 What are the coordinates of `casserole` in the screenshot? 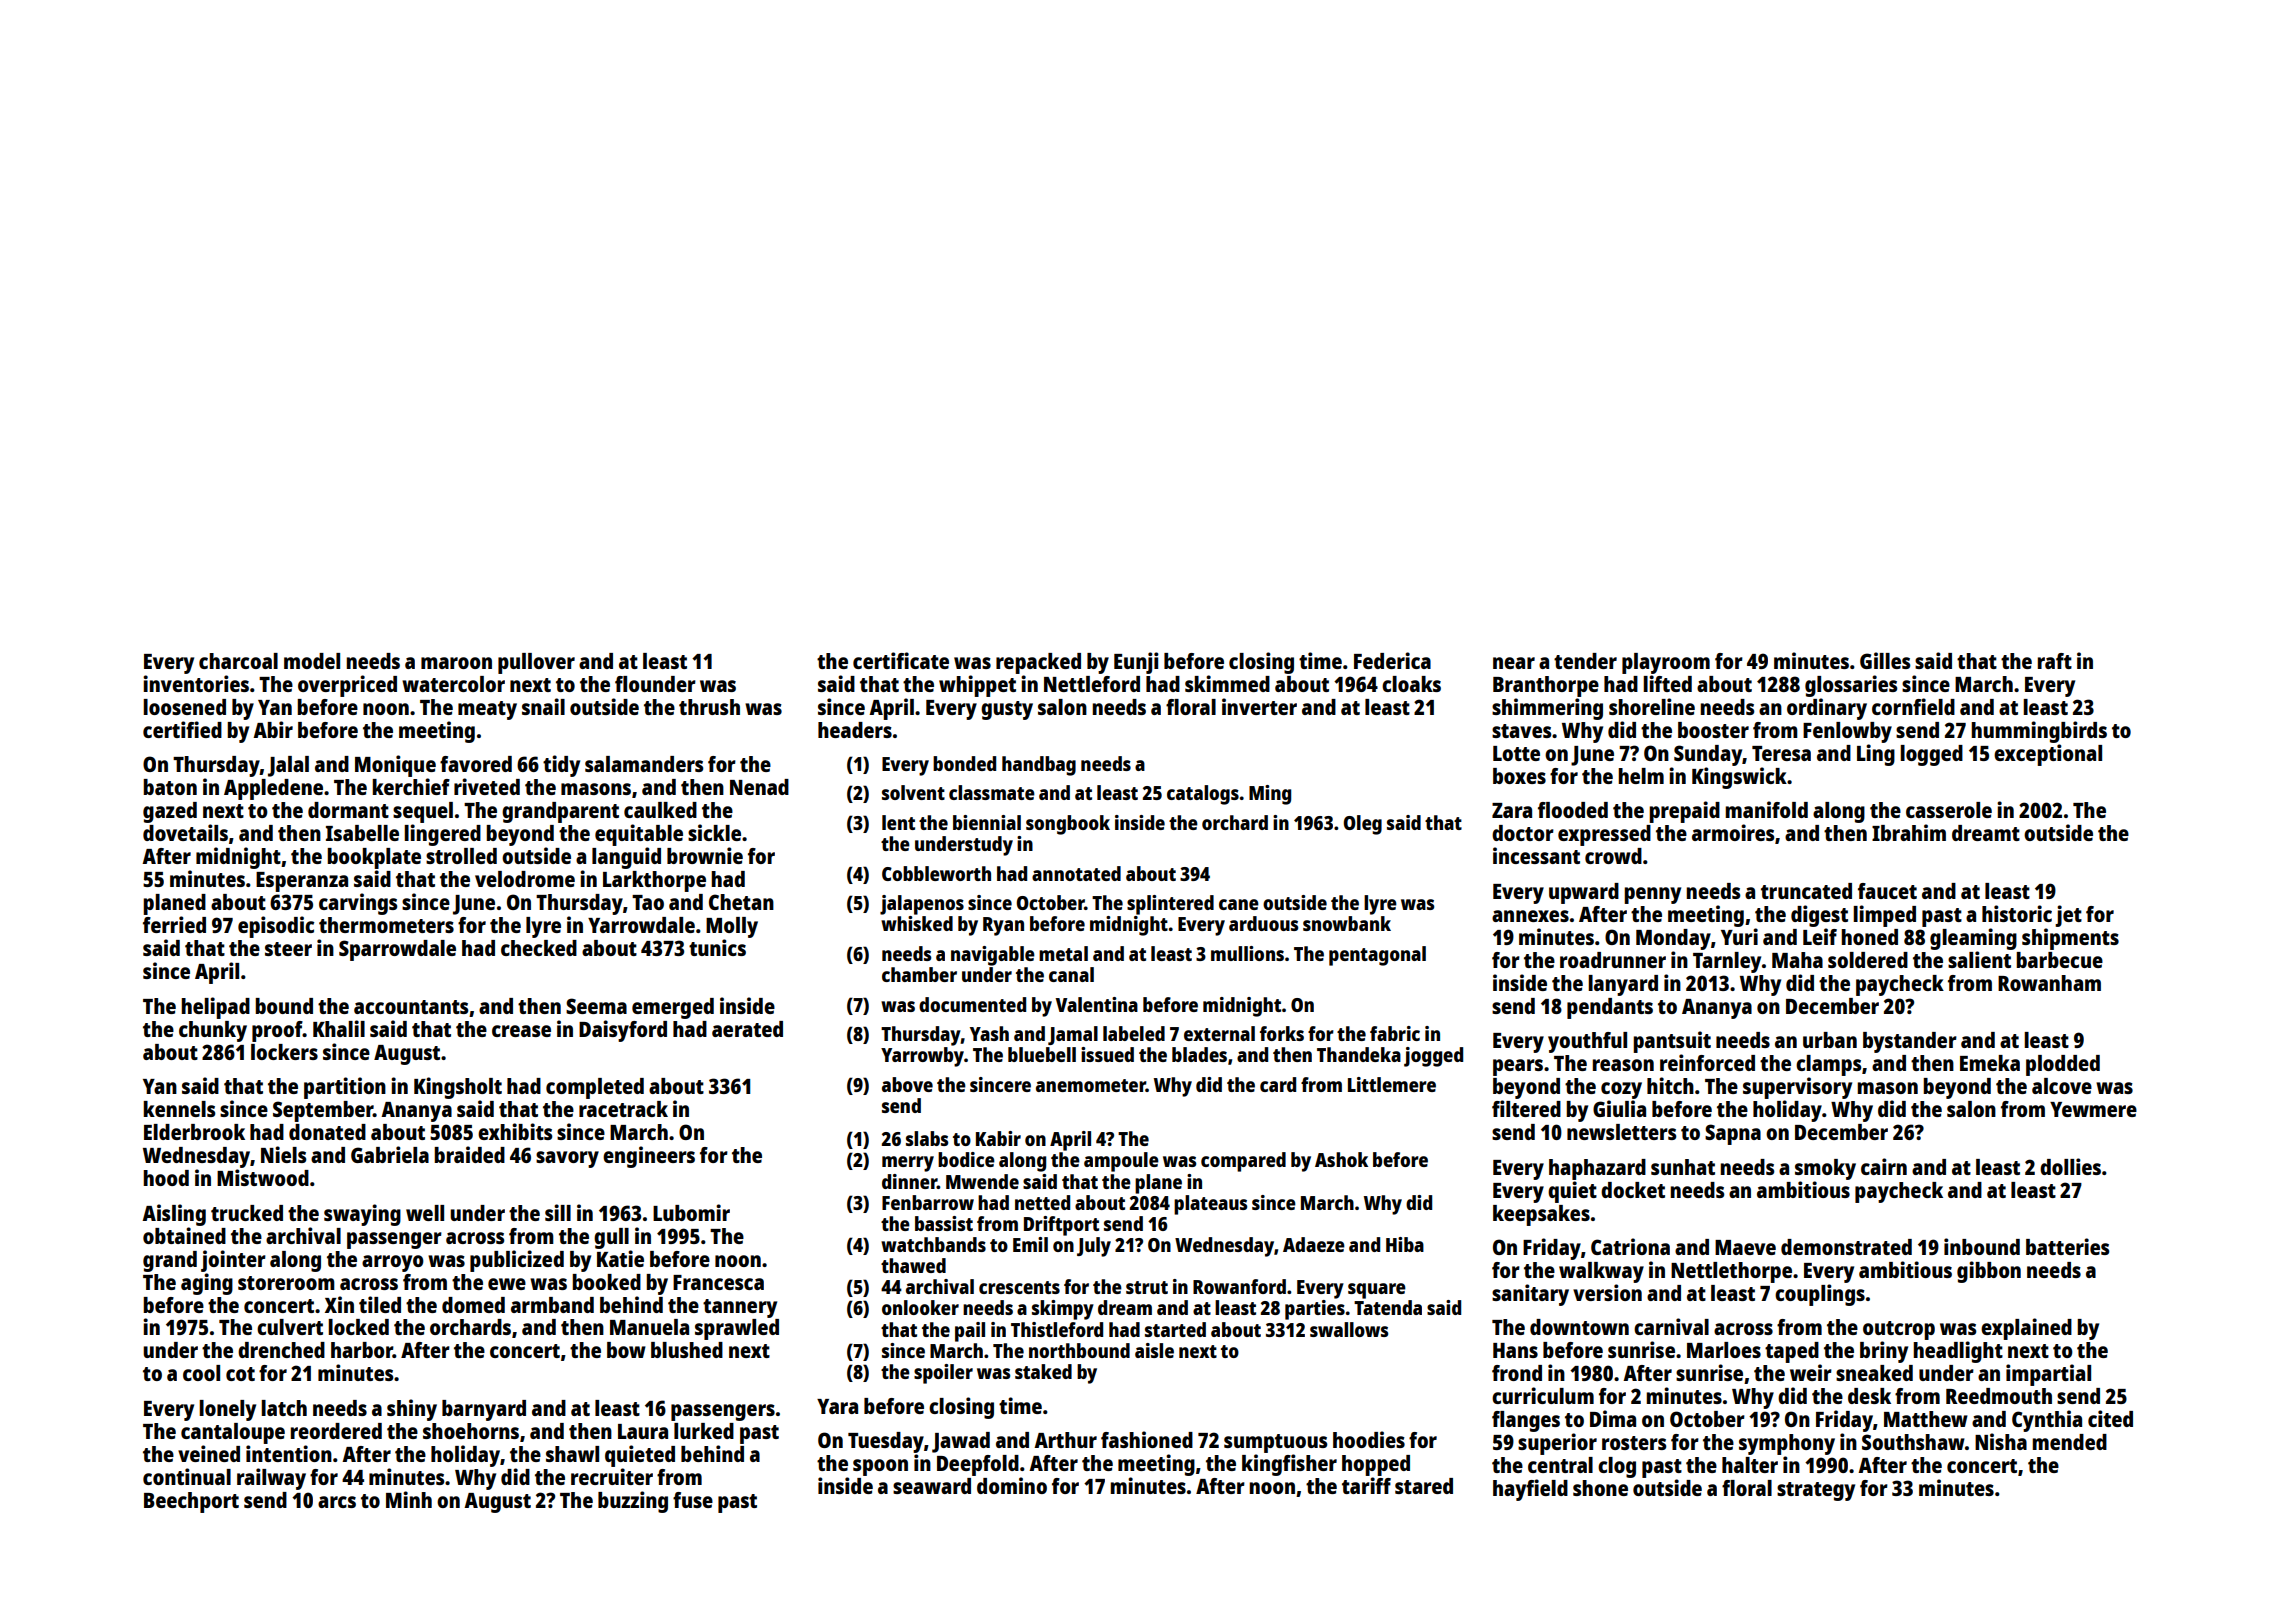 It's located at (1949, 810).
